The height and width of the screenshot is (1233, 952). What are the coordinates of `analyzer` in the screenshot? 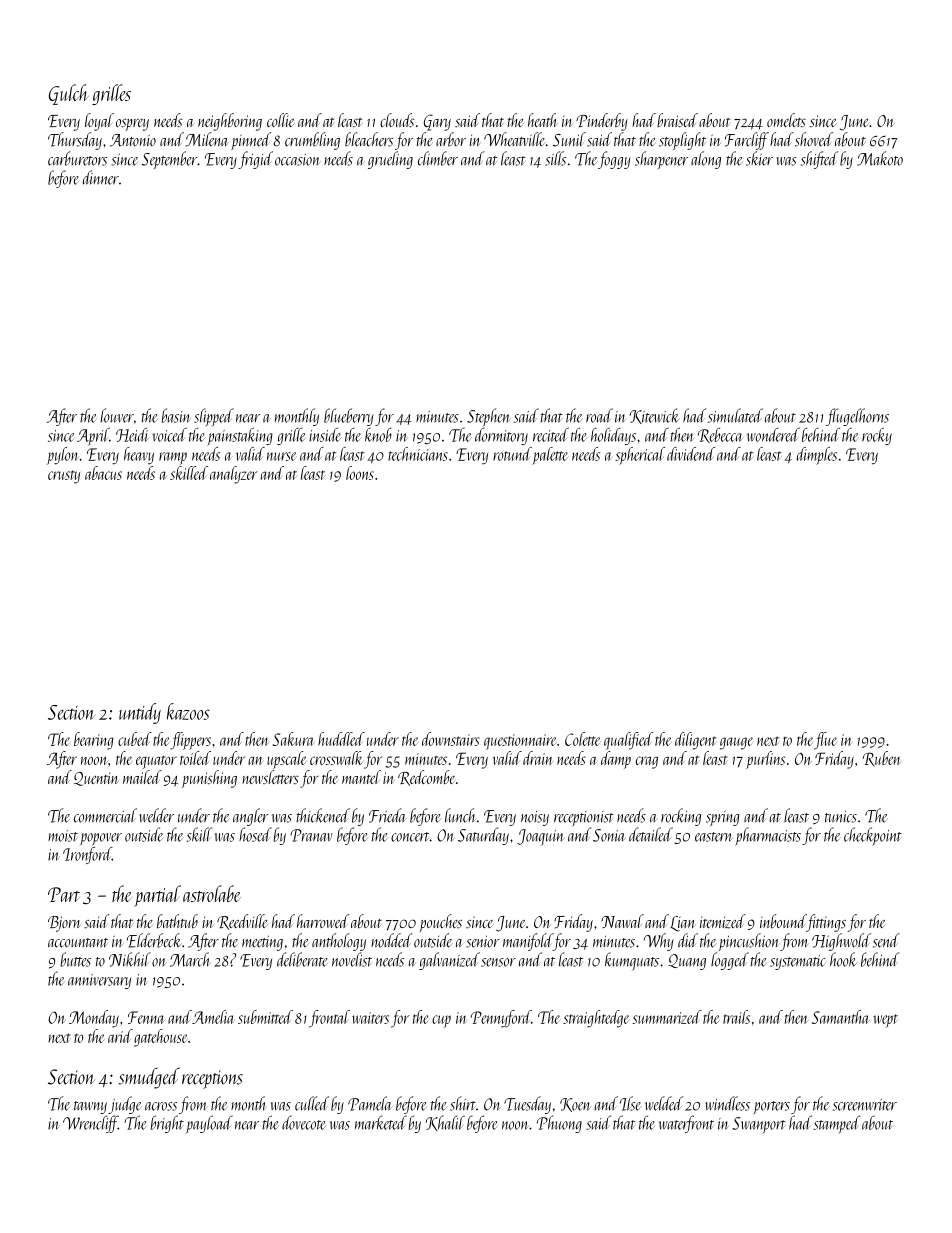 It's located at (234, 475).
